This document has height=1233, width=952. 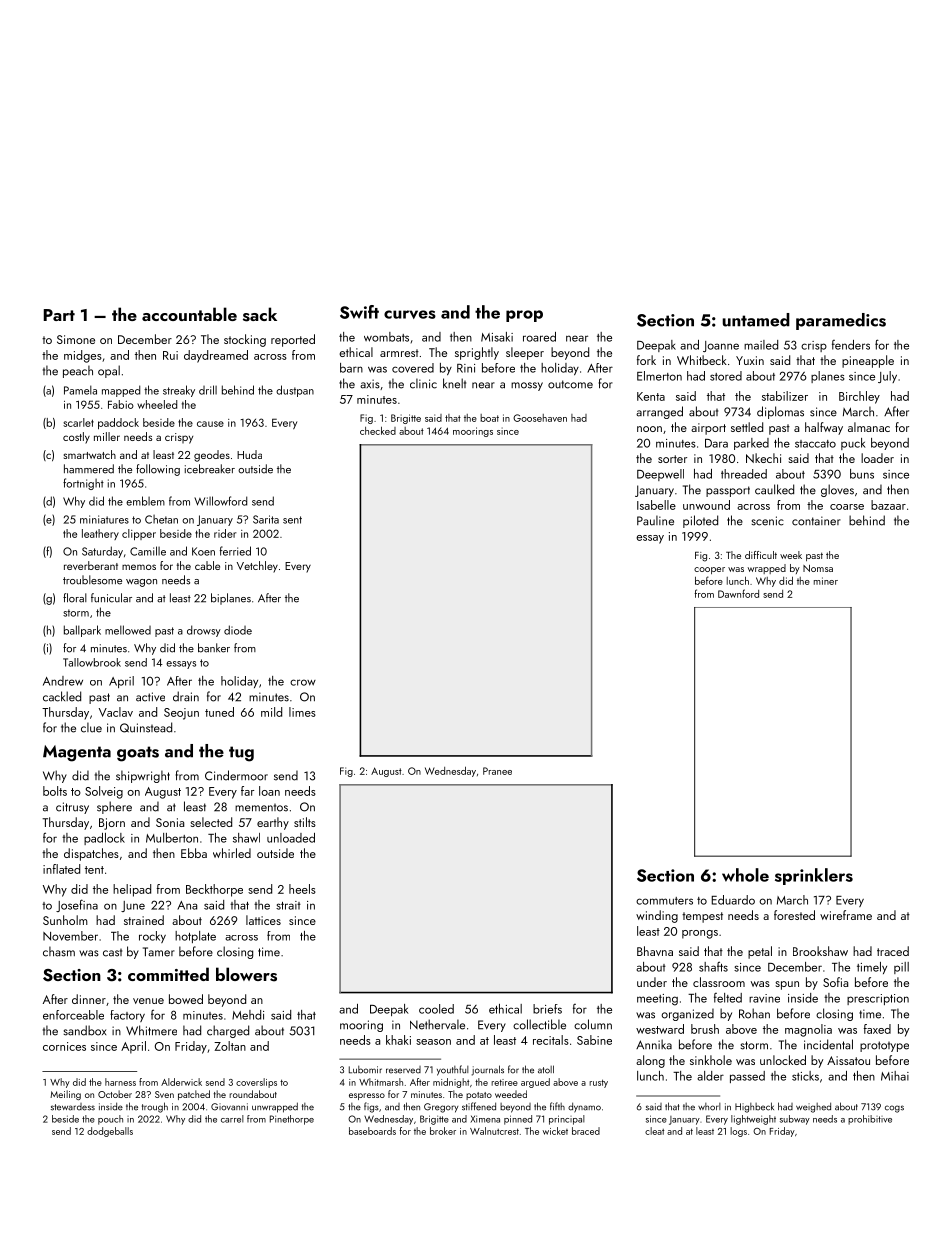 What do you see at coordinates (89, 999) in the document?
I see `dinner` at bounding box center [89, 999].
